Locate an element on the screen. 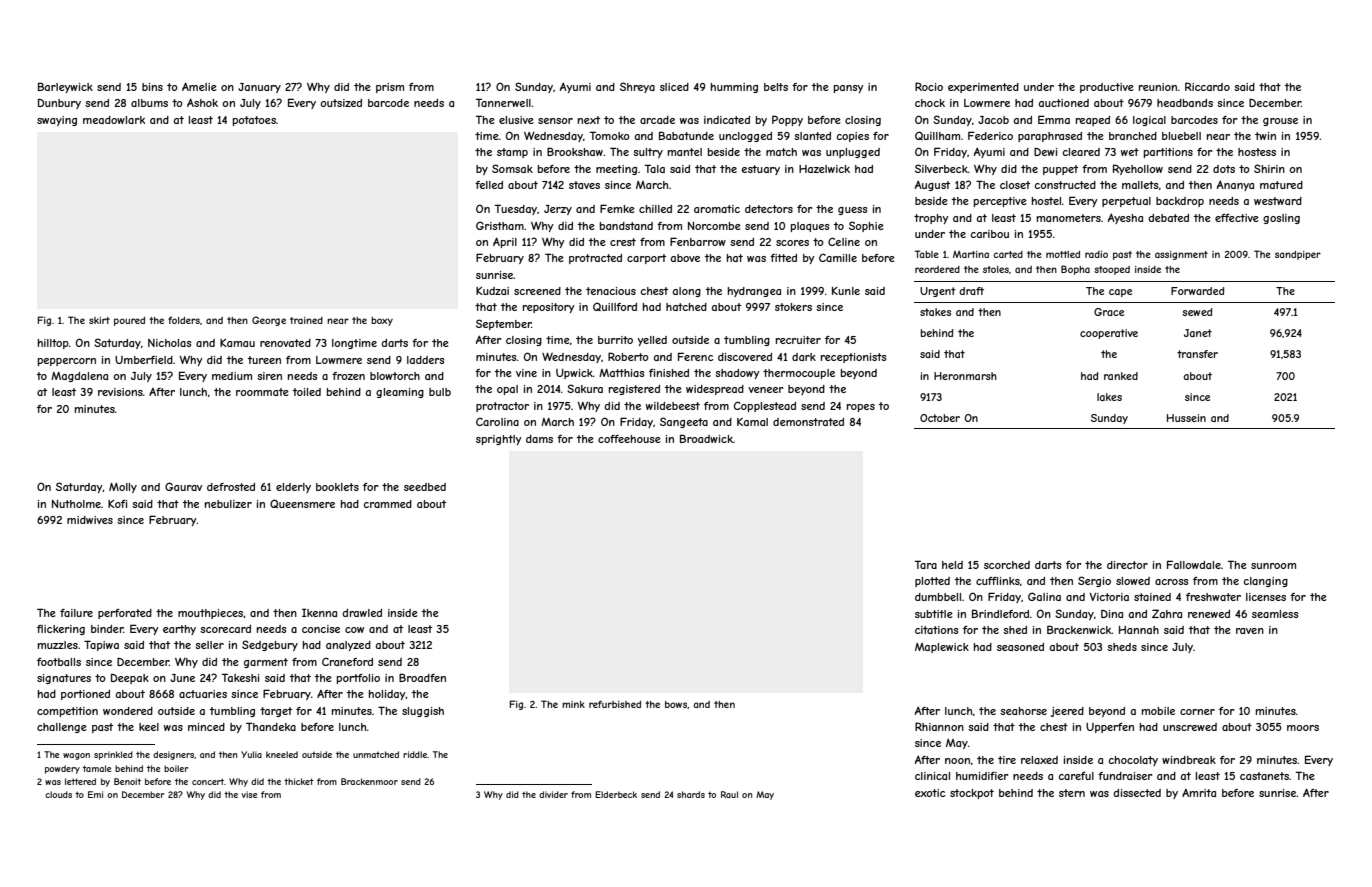  meadowlark is located at coordinates (114, 120).
